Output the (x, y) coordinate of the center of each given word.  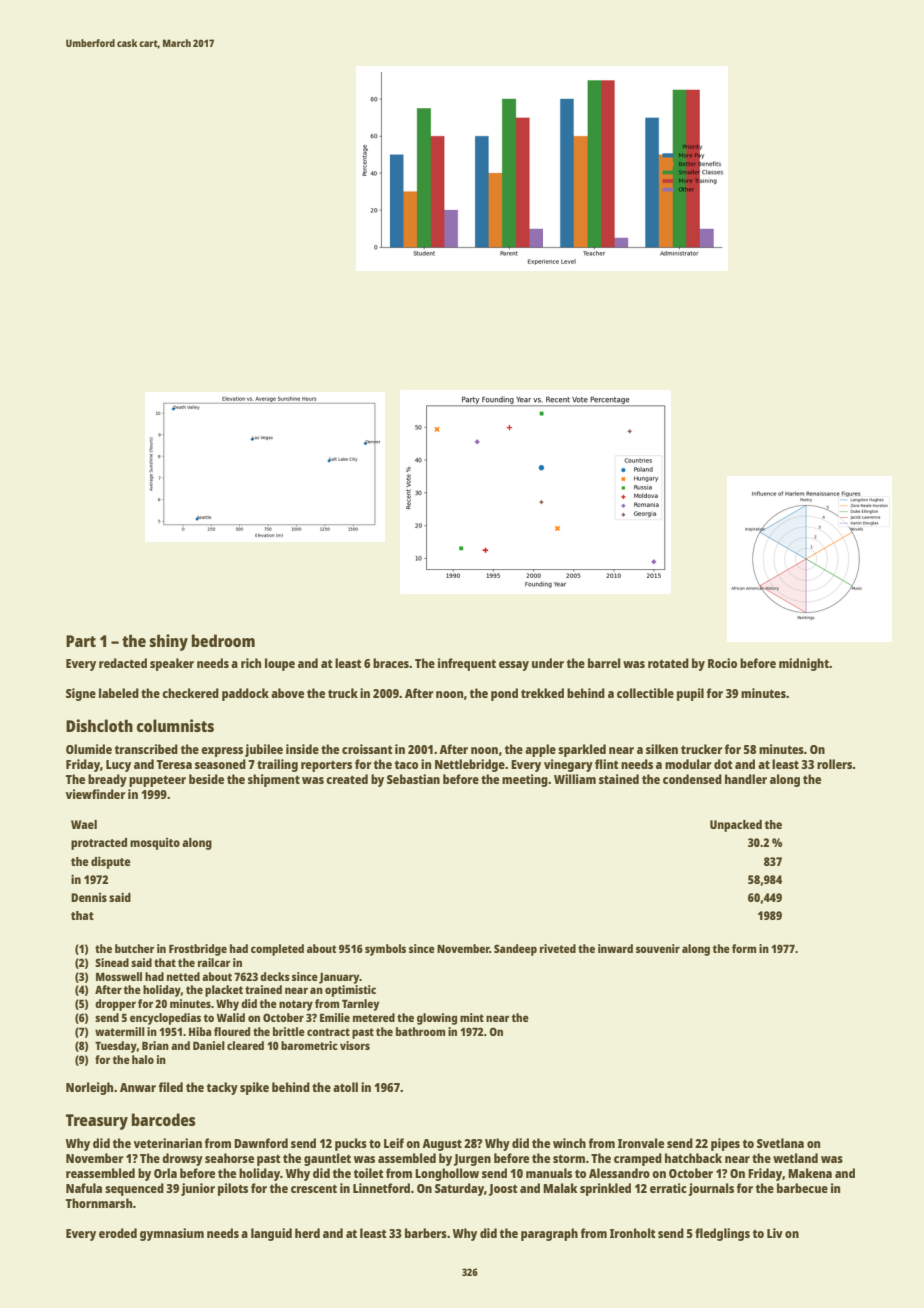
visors (355, 1045)
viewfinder (95, 794)
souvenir (658, 948)
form (744, 948)
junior (198, 1189)
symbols (385, 950)
